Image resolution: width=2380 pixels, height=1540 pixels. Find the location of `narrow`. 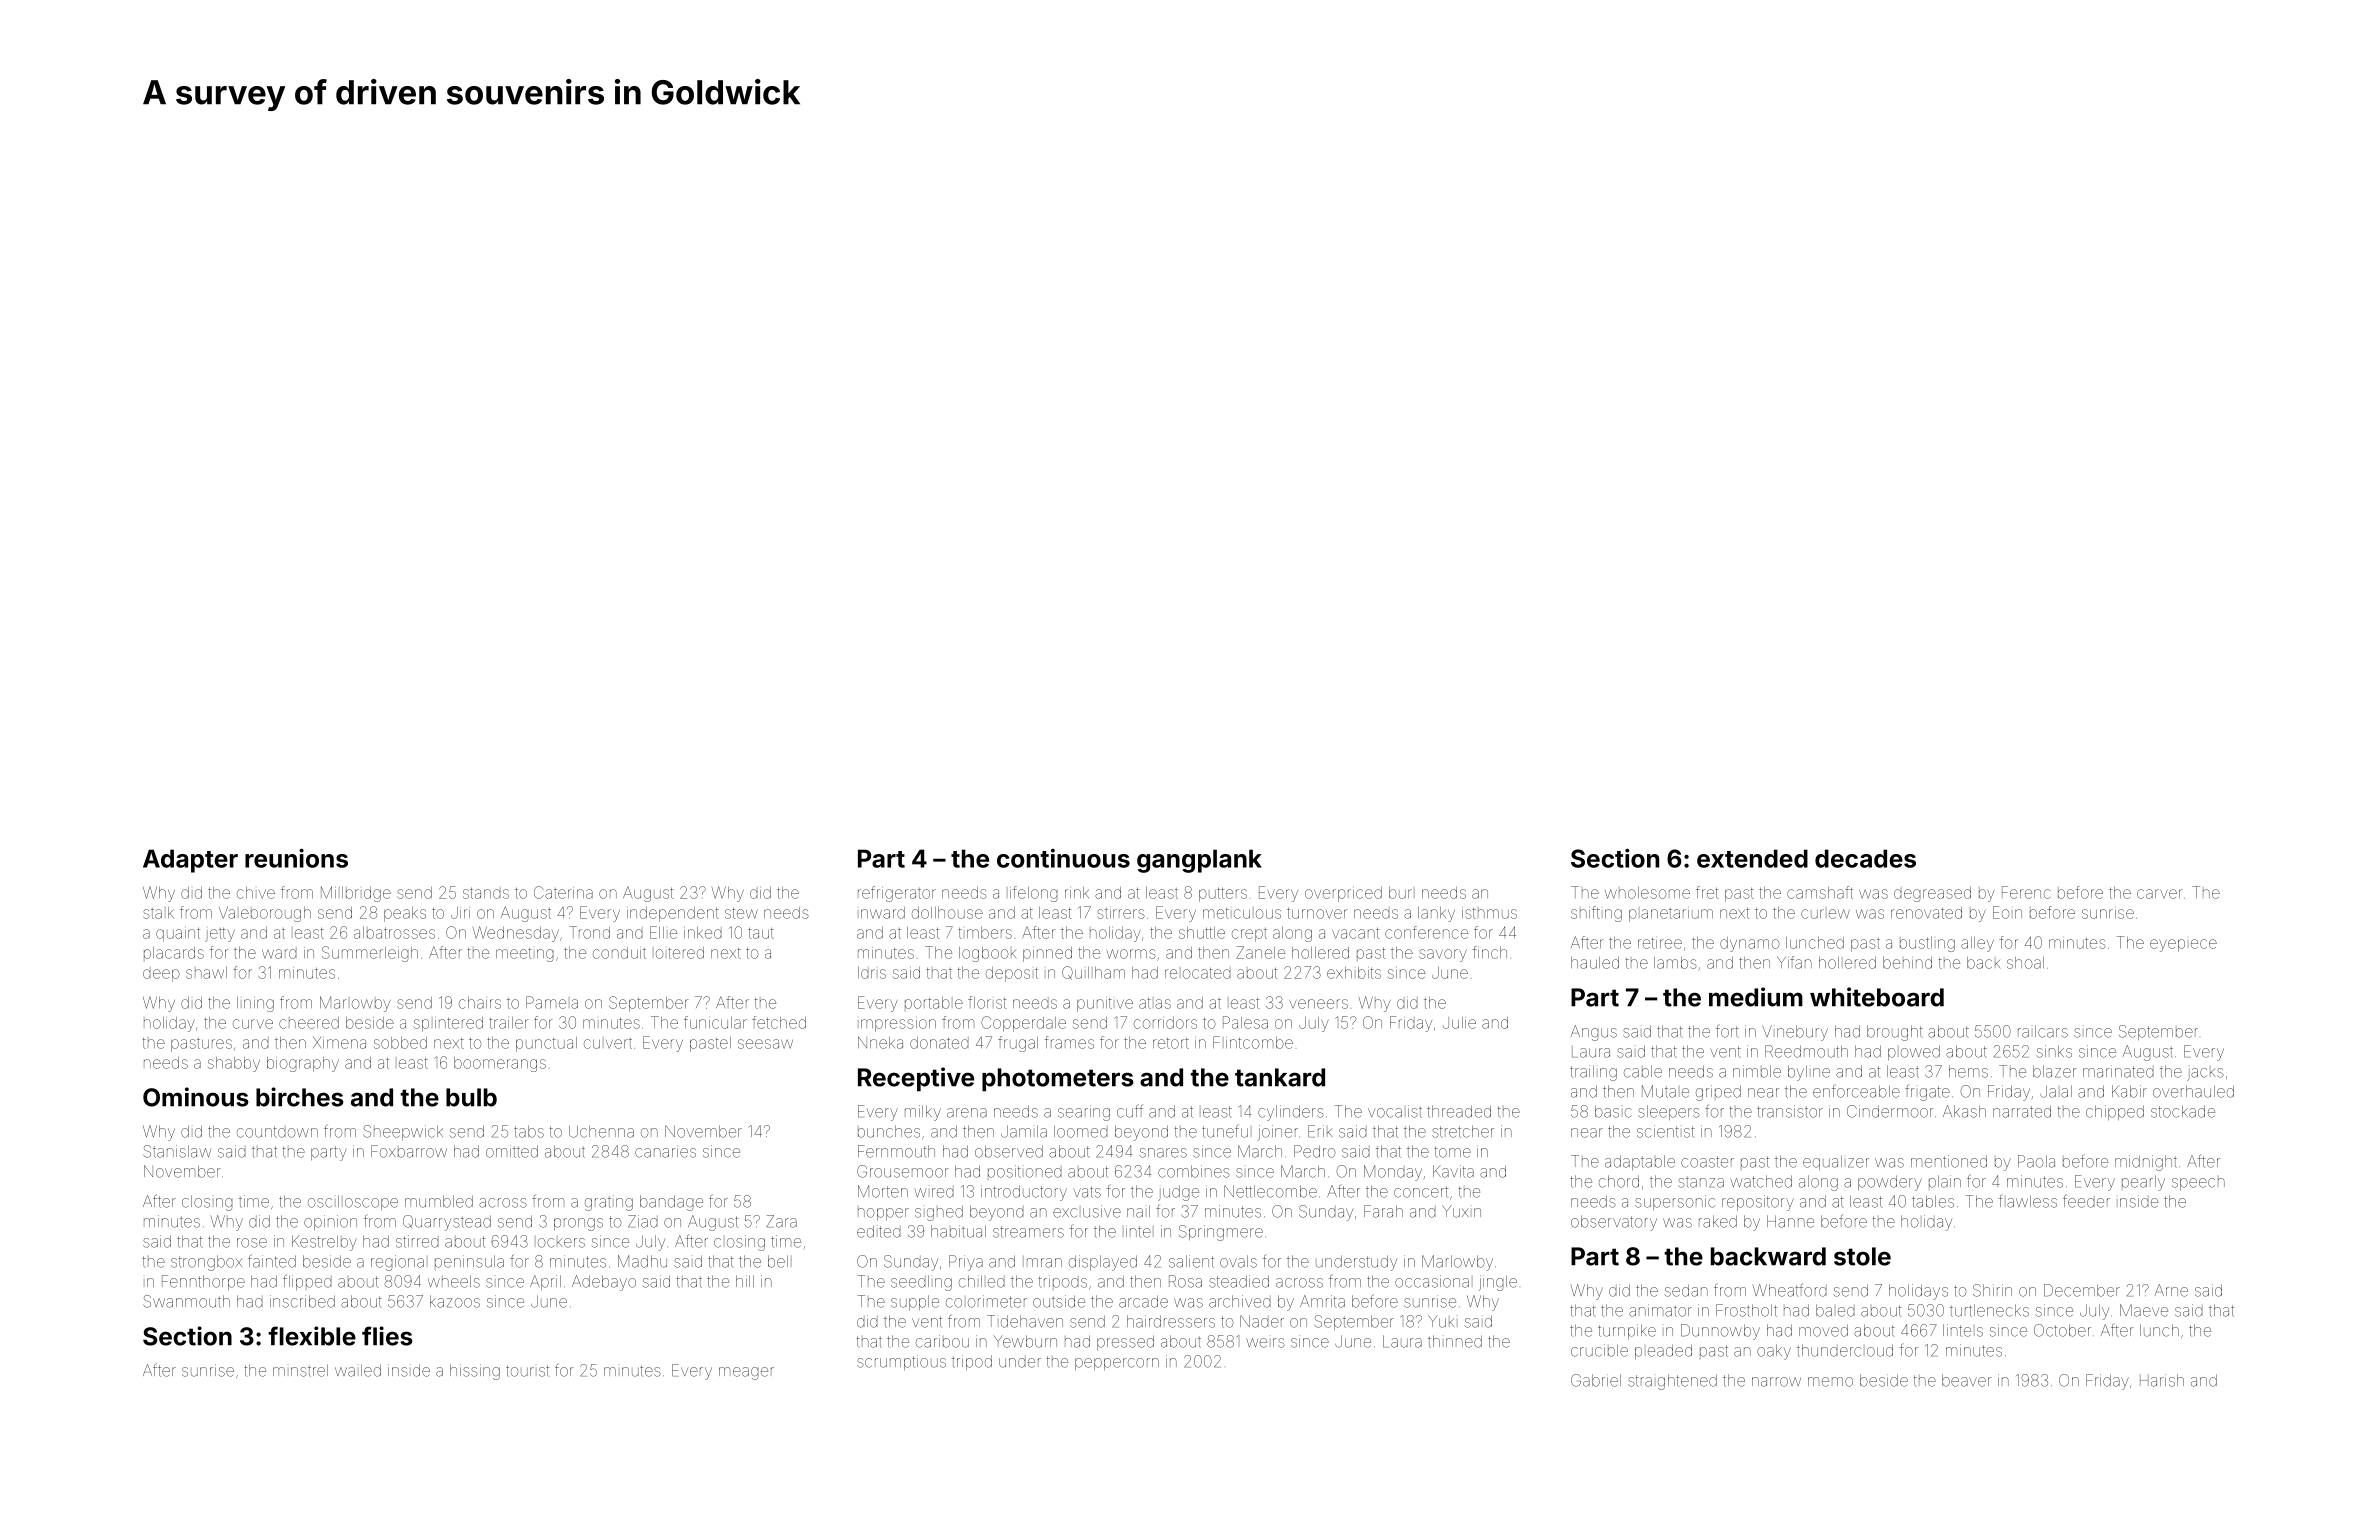

narrow is located at coordinates (1776, 1382).
